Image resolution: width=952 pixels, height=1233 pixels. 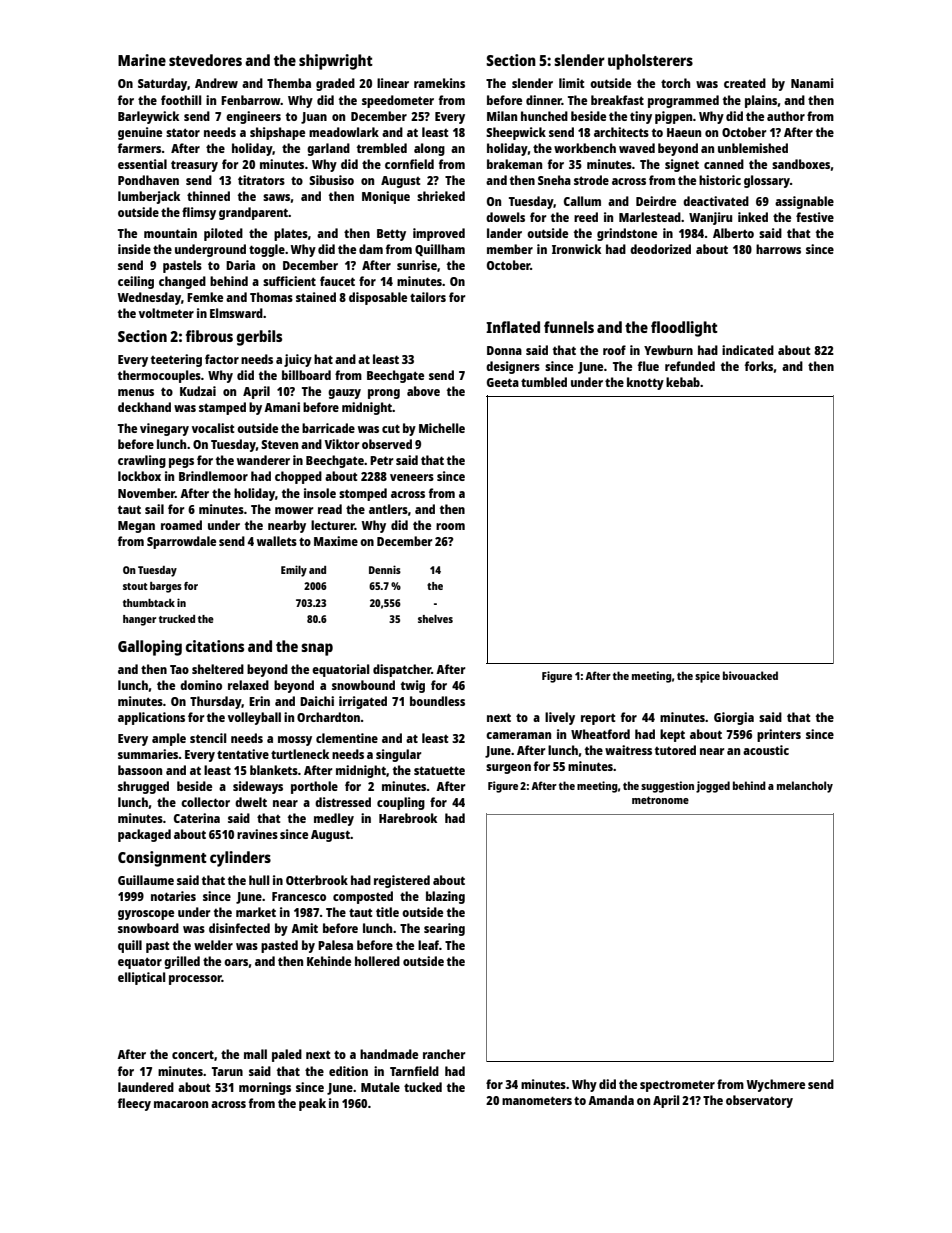 What do you see at coordinates (571, 83) in the image?
I see `limit` at bounding box center [571, 83].
